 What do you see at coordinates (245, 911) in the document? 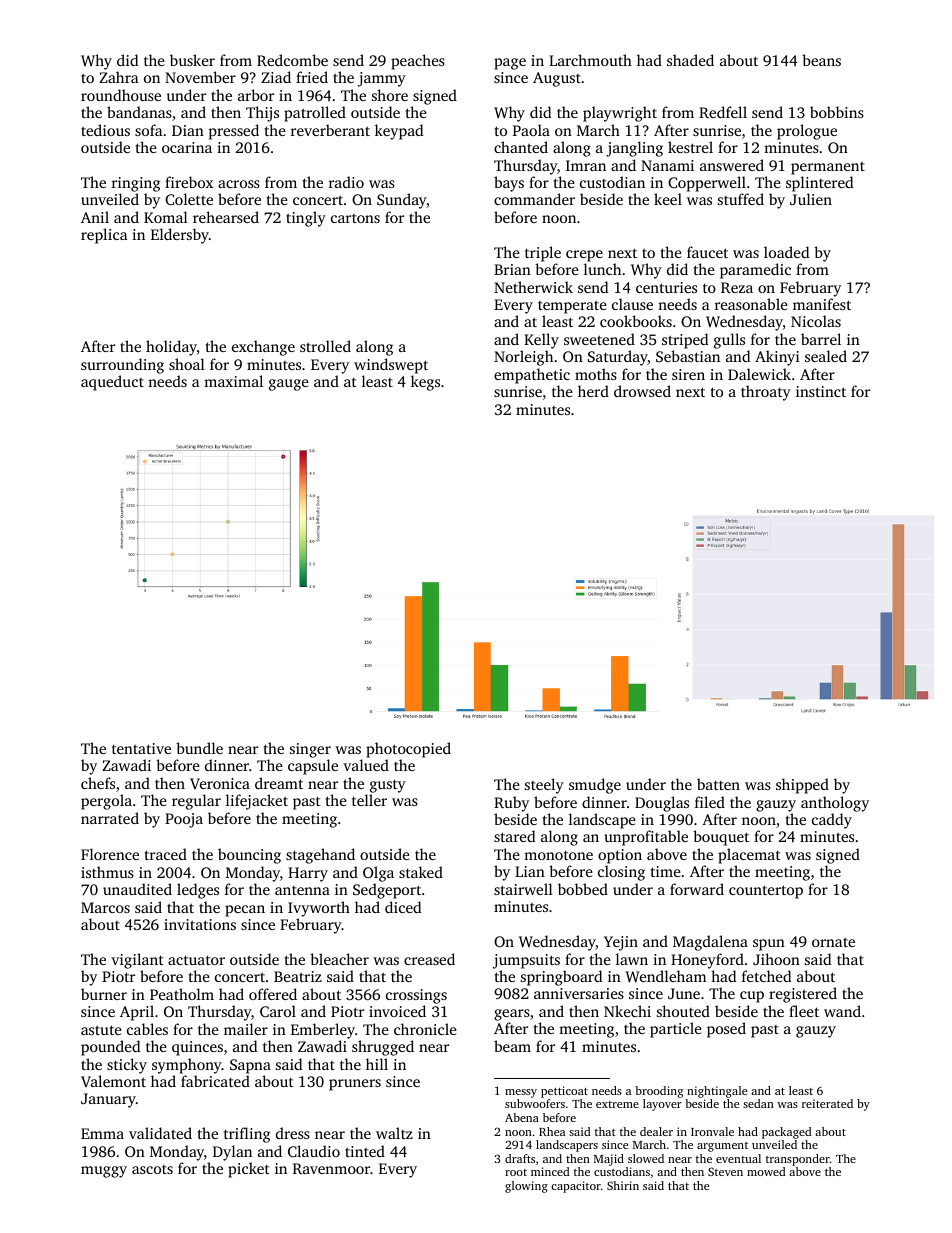
I see `pecan` at bounding box center [245, 911].
